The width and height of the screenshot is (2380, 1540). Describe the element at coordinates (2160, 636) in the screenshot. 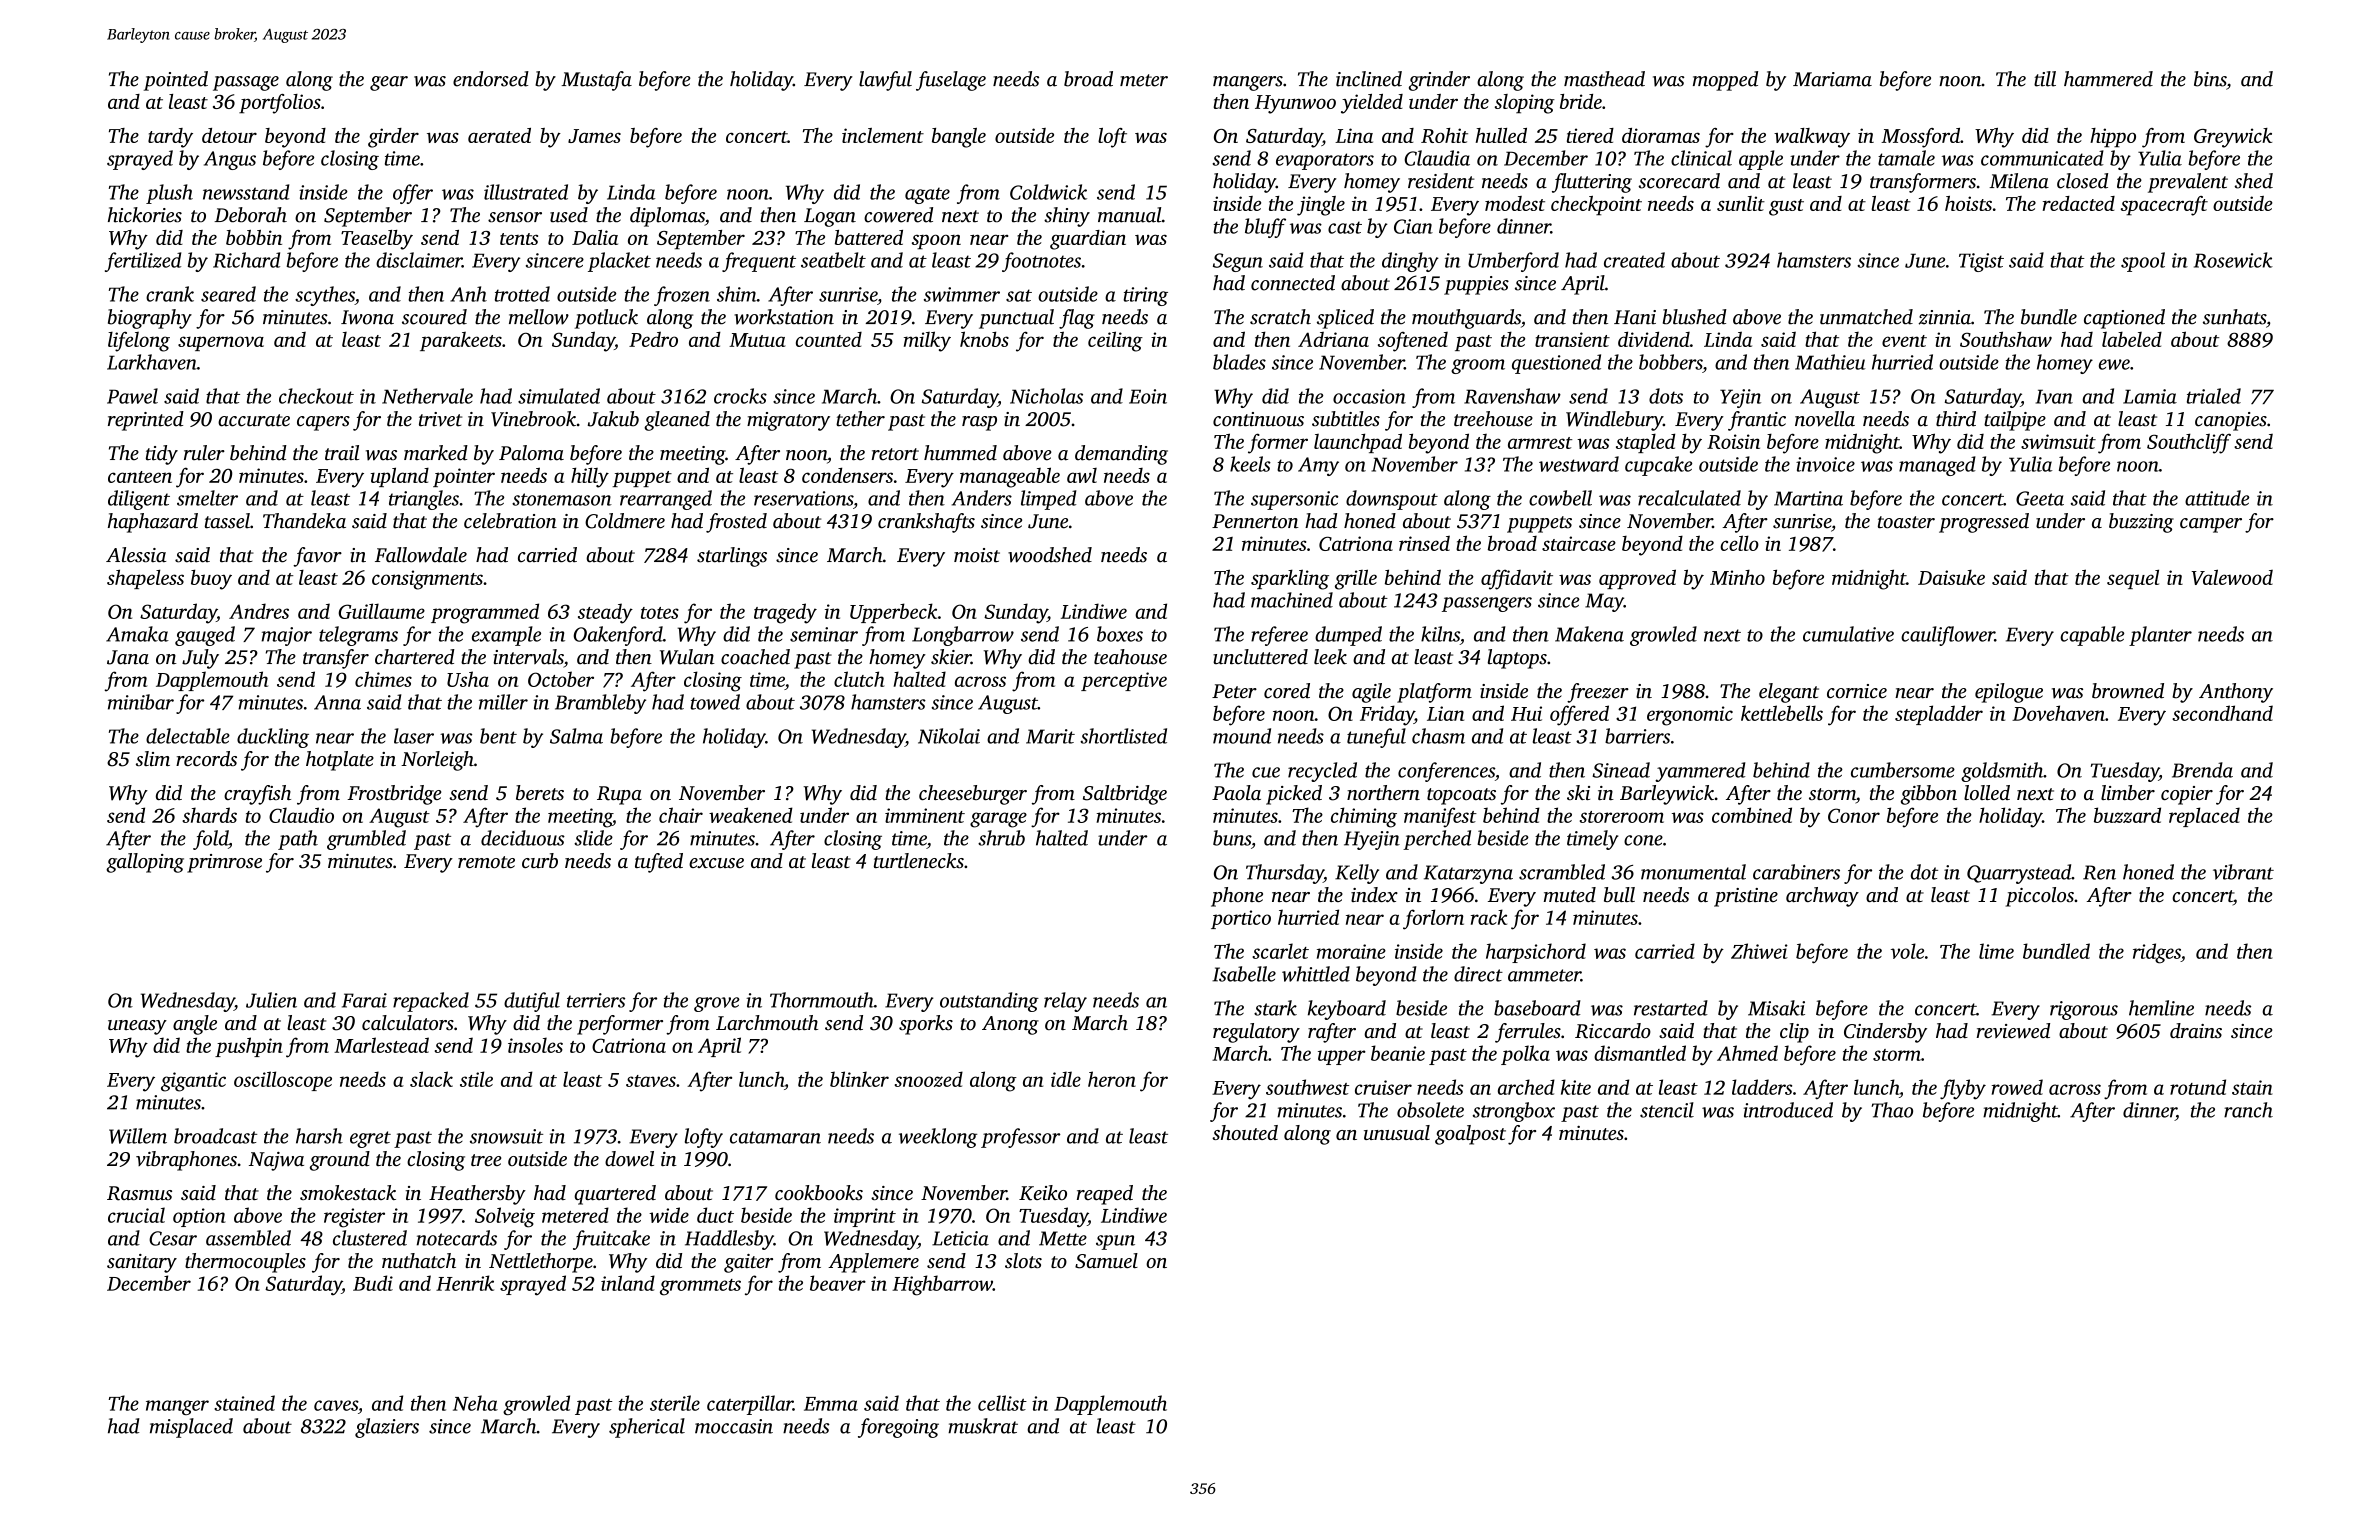

I see `planter` at that location.
